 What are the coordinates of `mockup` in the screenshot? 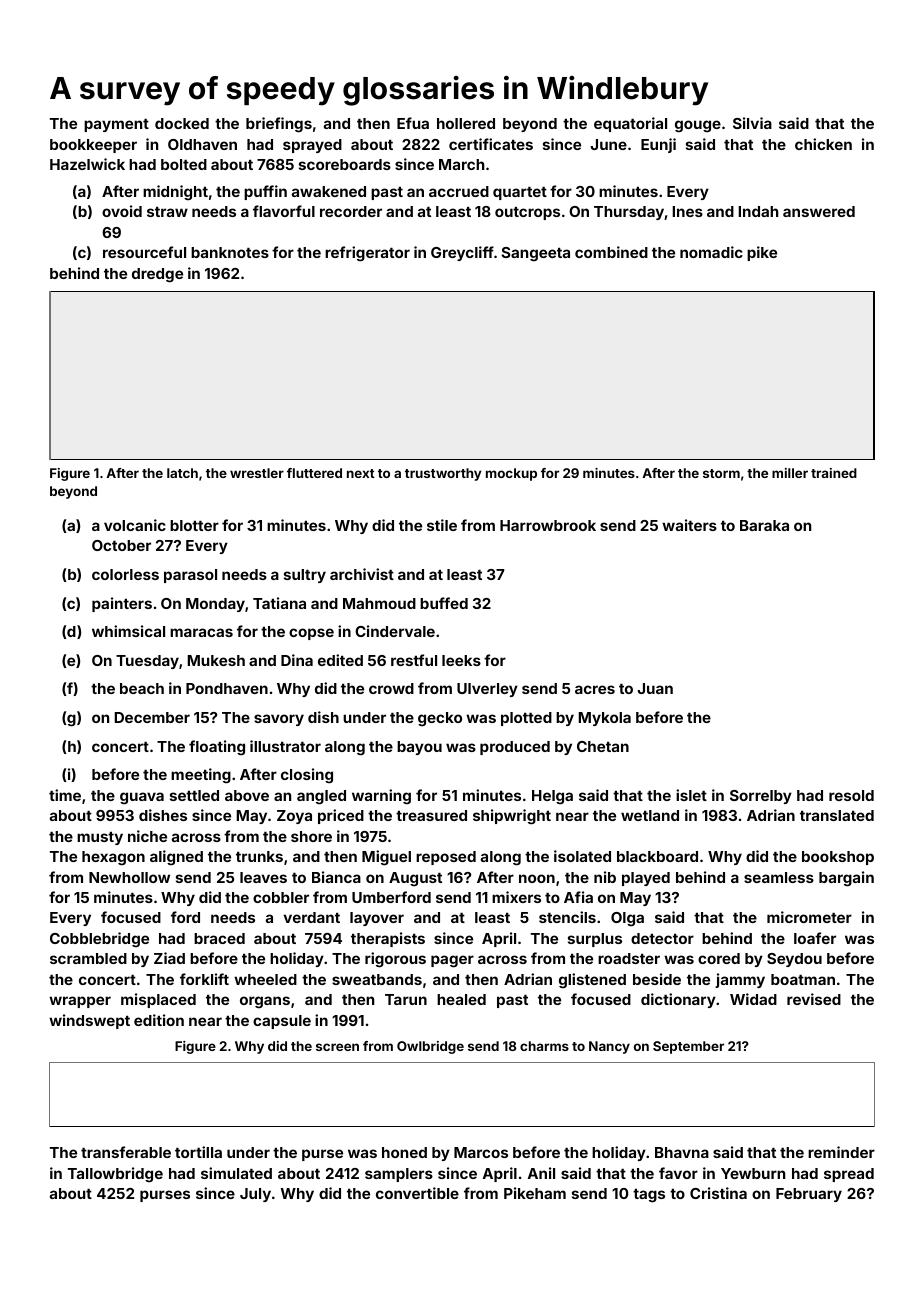 It's located at (511, 474).
